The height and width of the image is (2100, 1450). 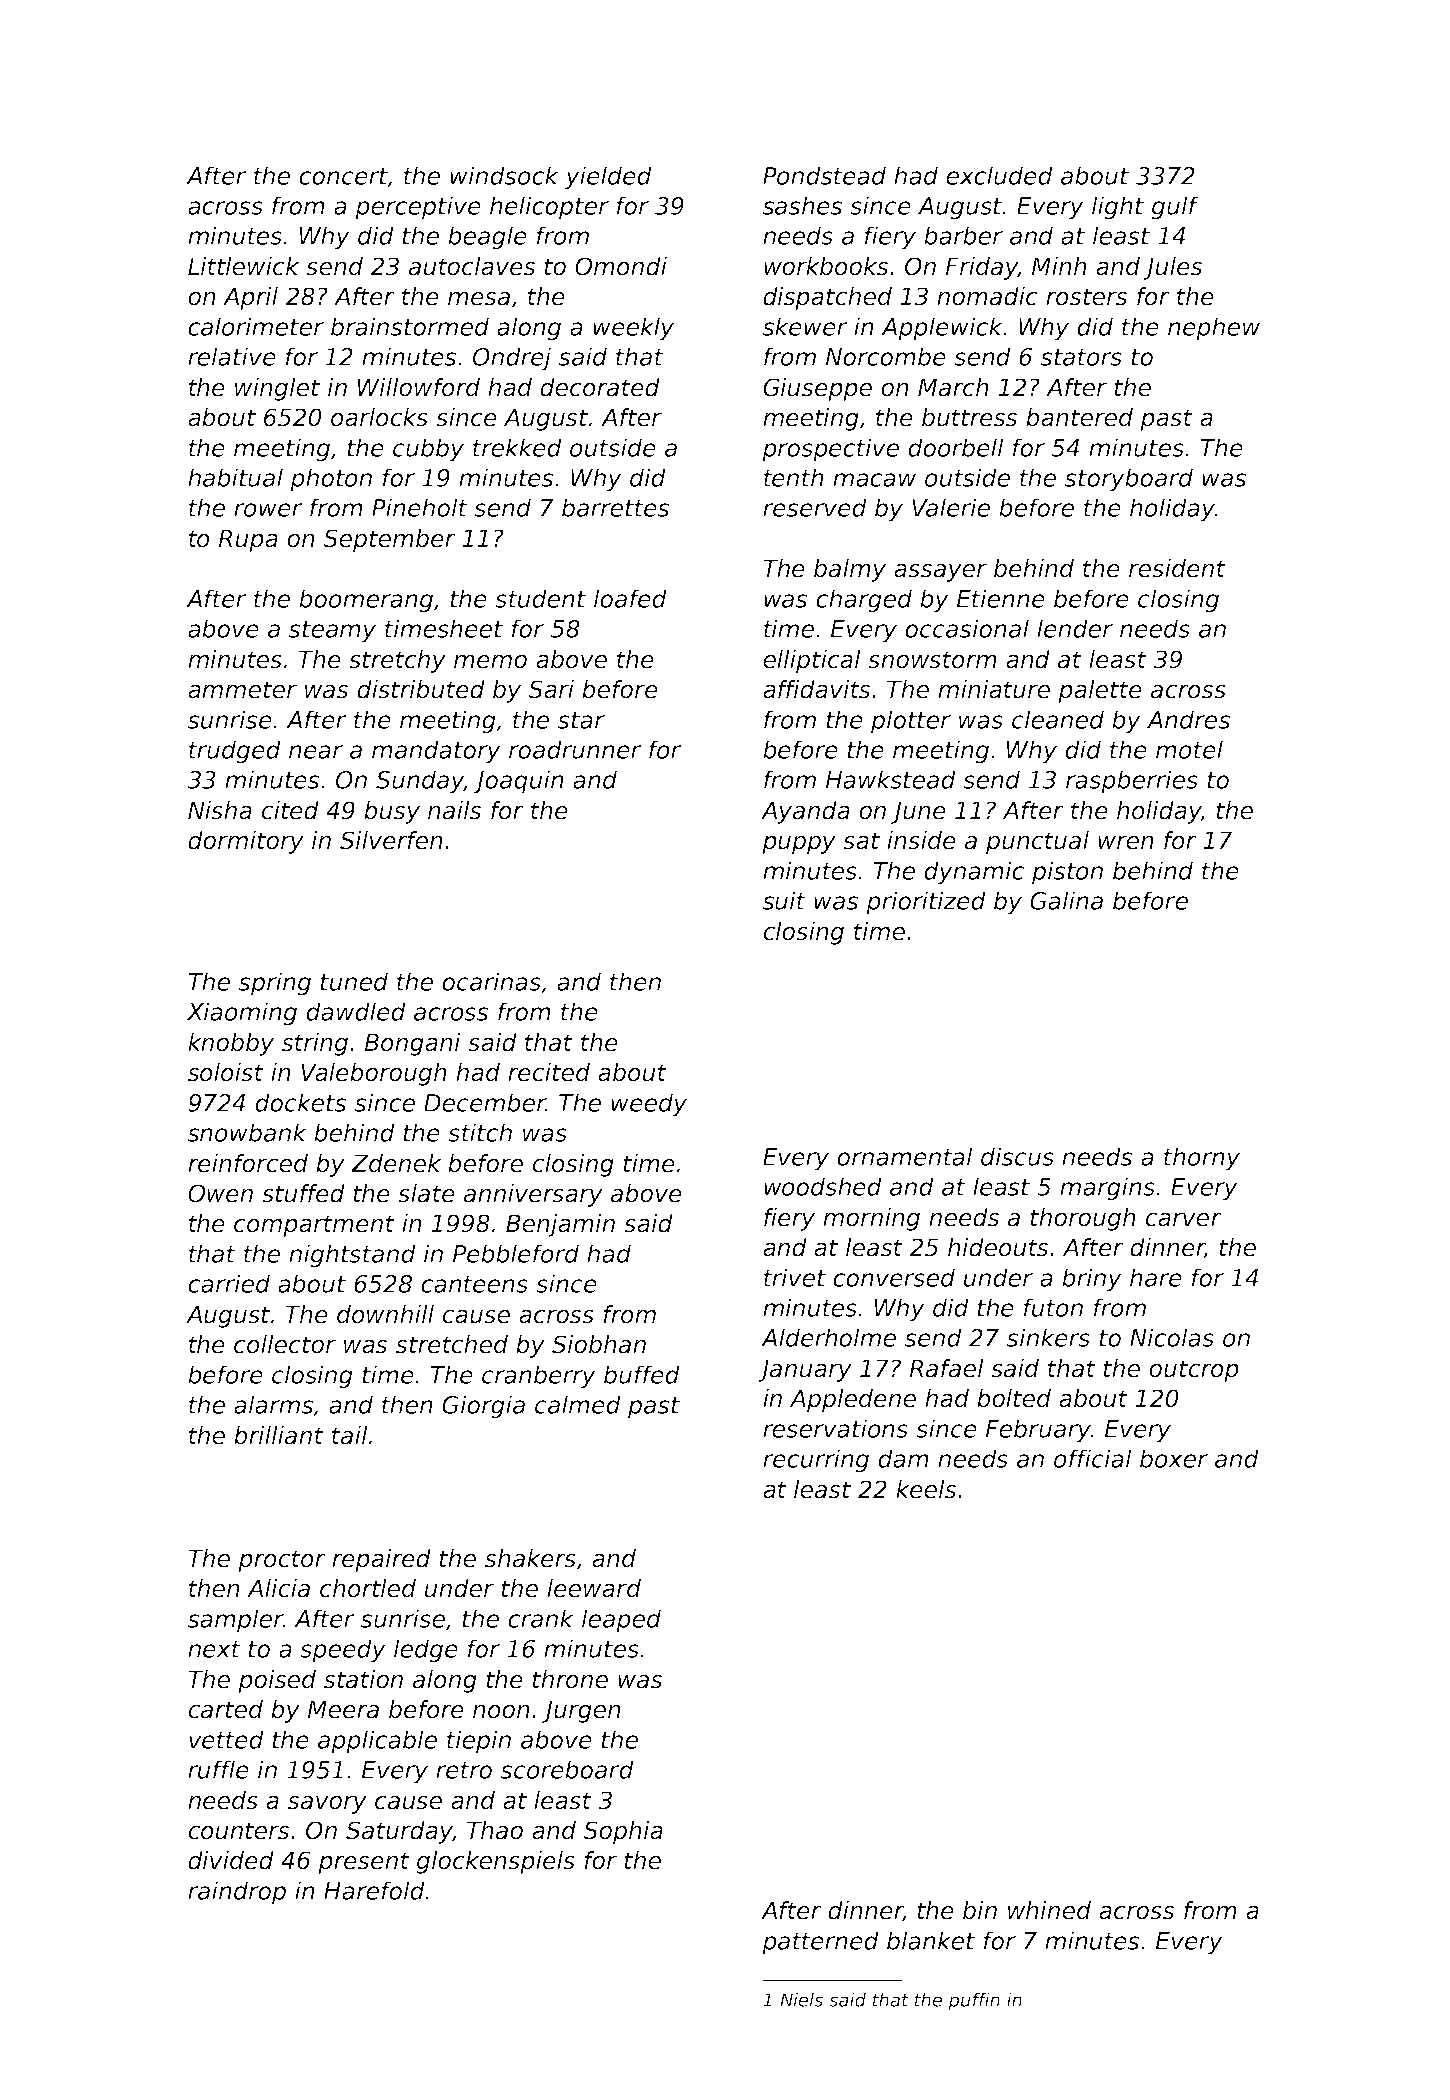 I want to click on ocarinas, so click(x=492, y=982).
